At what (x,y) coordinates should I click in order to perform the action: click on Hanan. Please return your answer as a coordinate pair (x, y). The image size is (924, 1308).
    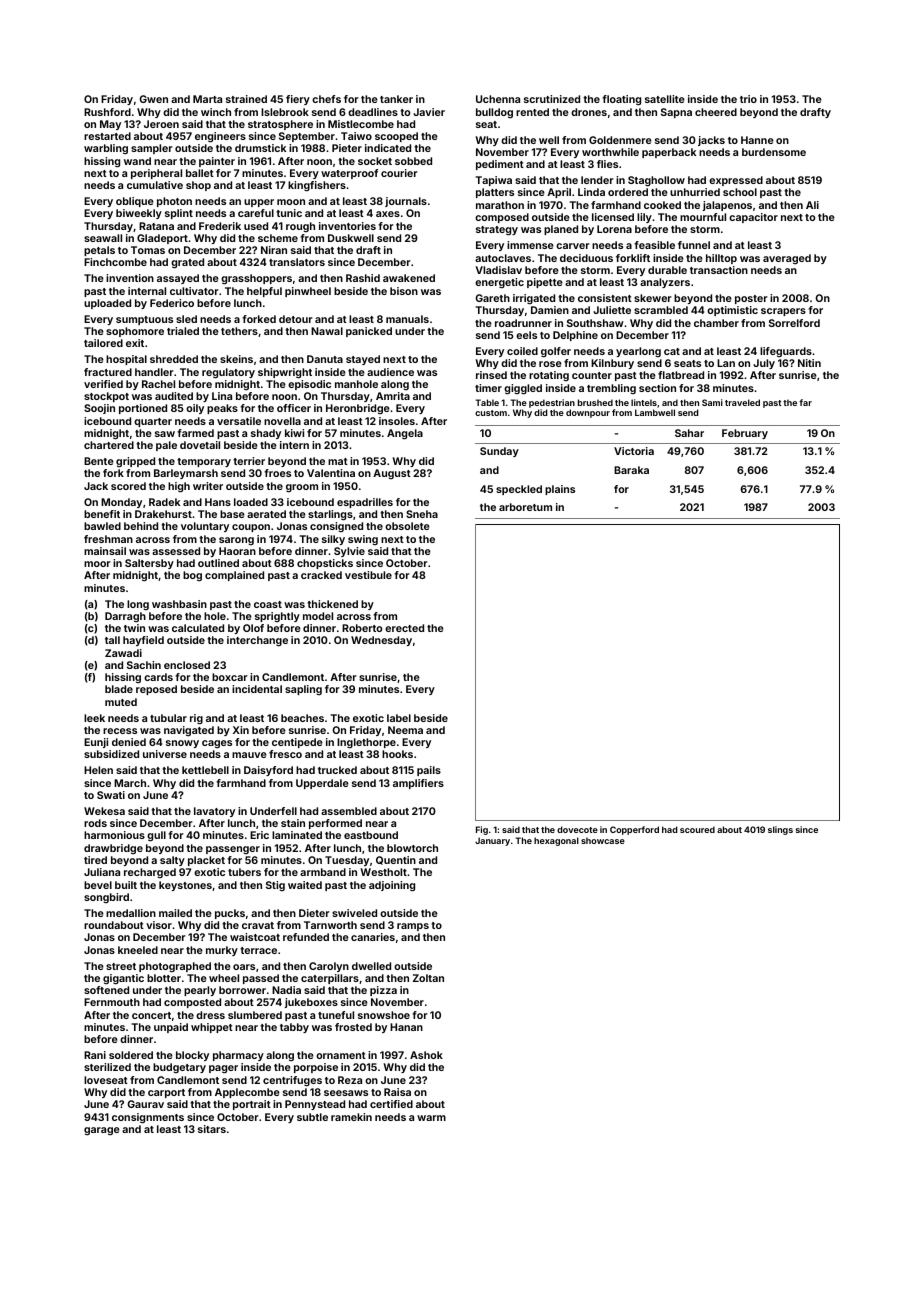
    Looking at the image, I should click on (406, 1027).
